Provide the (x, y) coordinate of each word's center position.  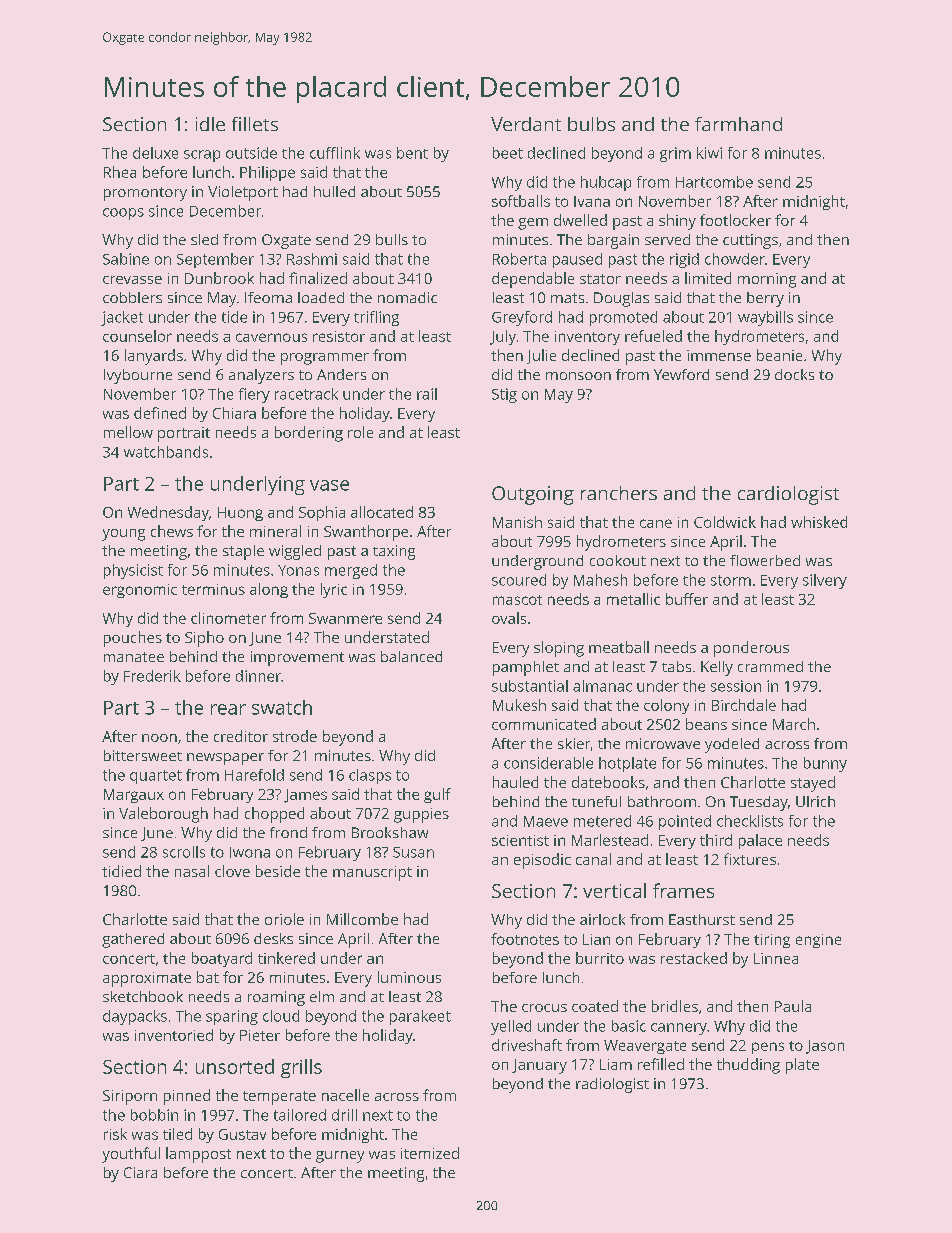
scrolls (184, 852)
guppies (421, 815)
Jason (825, 1047)
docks (794, 374)
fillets (255, 124)
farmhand (738, 124)
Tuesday (759, 803)
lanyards (154, 357)
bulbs (591, 124)
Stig (504, 395)
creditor (241, 736)
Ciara (140, 1172)
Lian (596, 939)
